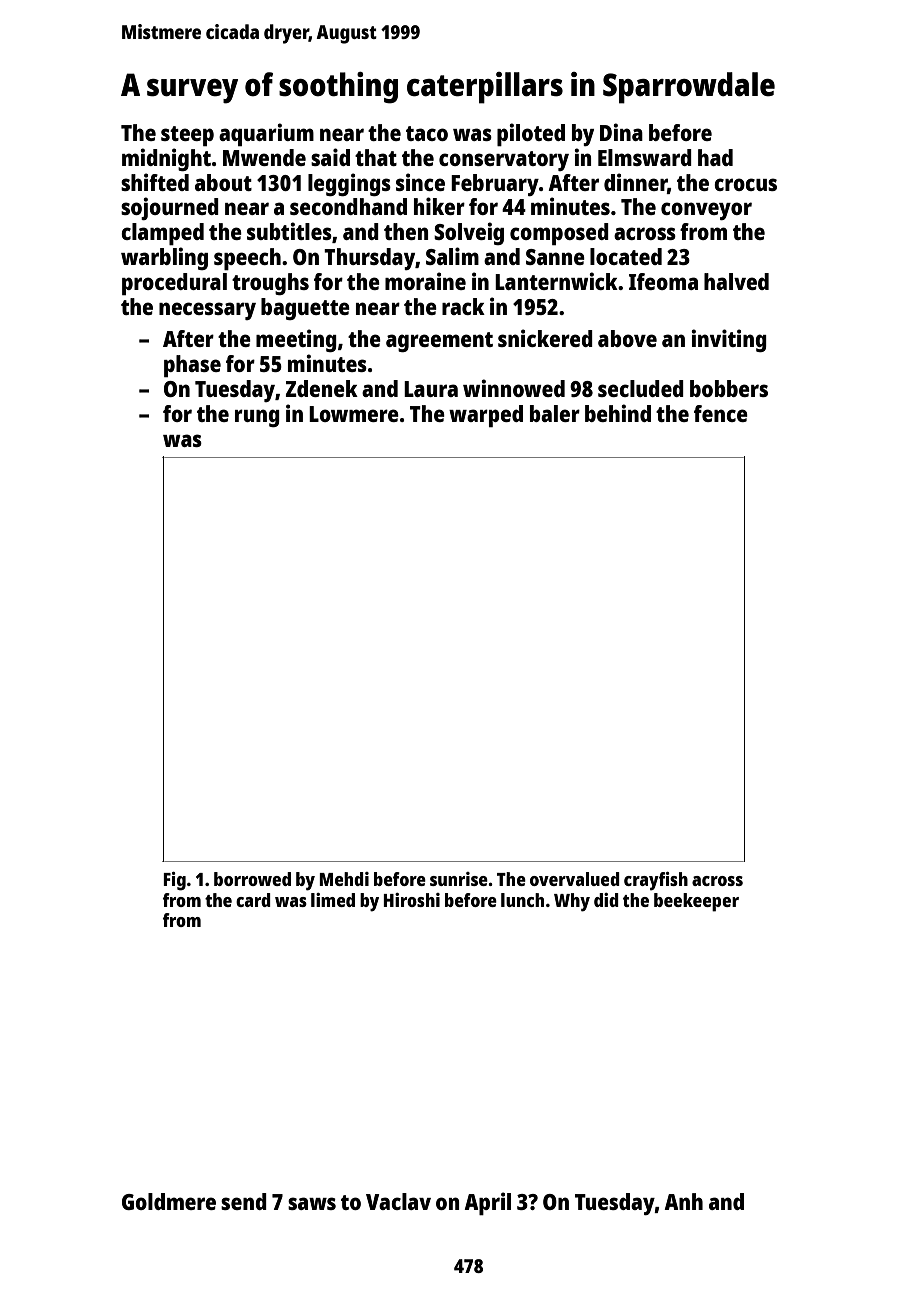  I want to click on steep, so click(187, 136).
